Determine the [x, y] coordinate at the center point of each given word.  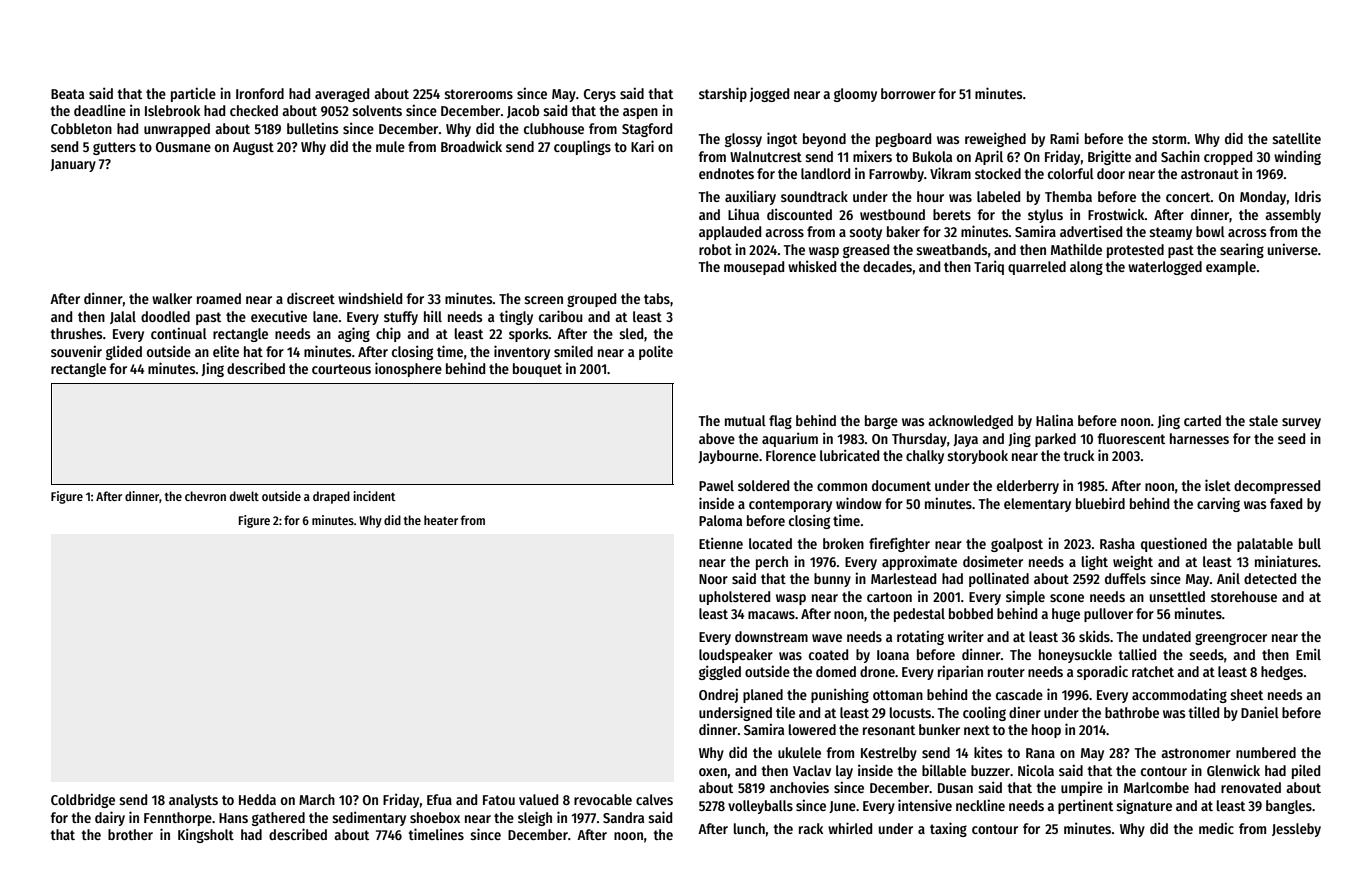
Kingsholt [206, 835]
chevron [205, 496]
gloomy [855, 95]
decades [887, 266]
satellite [1296, 138]
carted [1202, 420]
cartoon [889, 597]
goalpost [1017, 545]
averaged [342, 95]
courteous [341, 369]
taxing [948, 829]
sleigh [535, 818]
